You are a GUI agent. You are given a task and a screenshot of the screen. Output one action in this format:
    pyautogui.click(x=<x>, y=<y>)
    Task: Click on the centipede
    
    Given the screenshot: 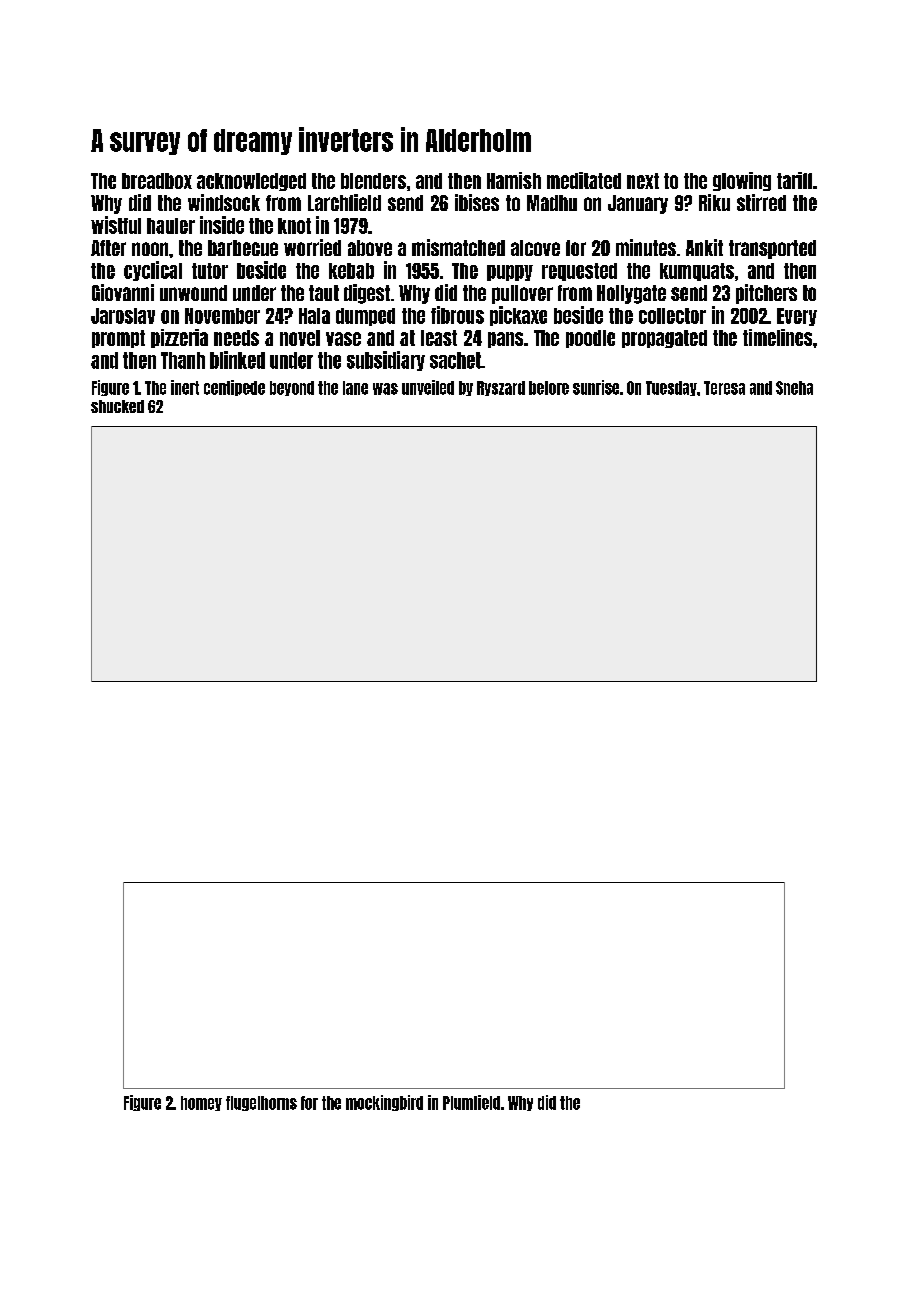 What is the action you would take?
    pyautogui.click(x=234, y=388)
